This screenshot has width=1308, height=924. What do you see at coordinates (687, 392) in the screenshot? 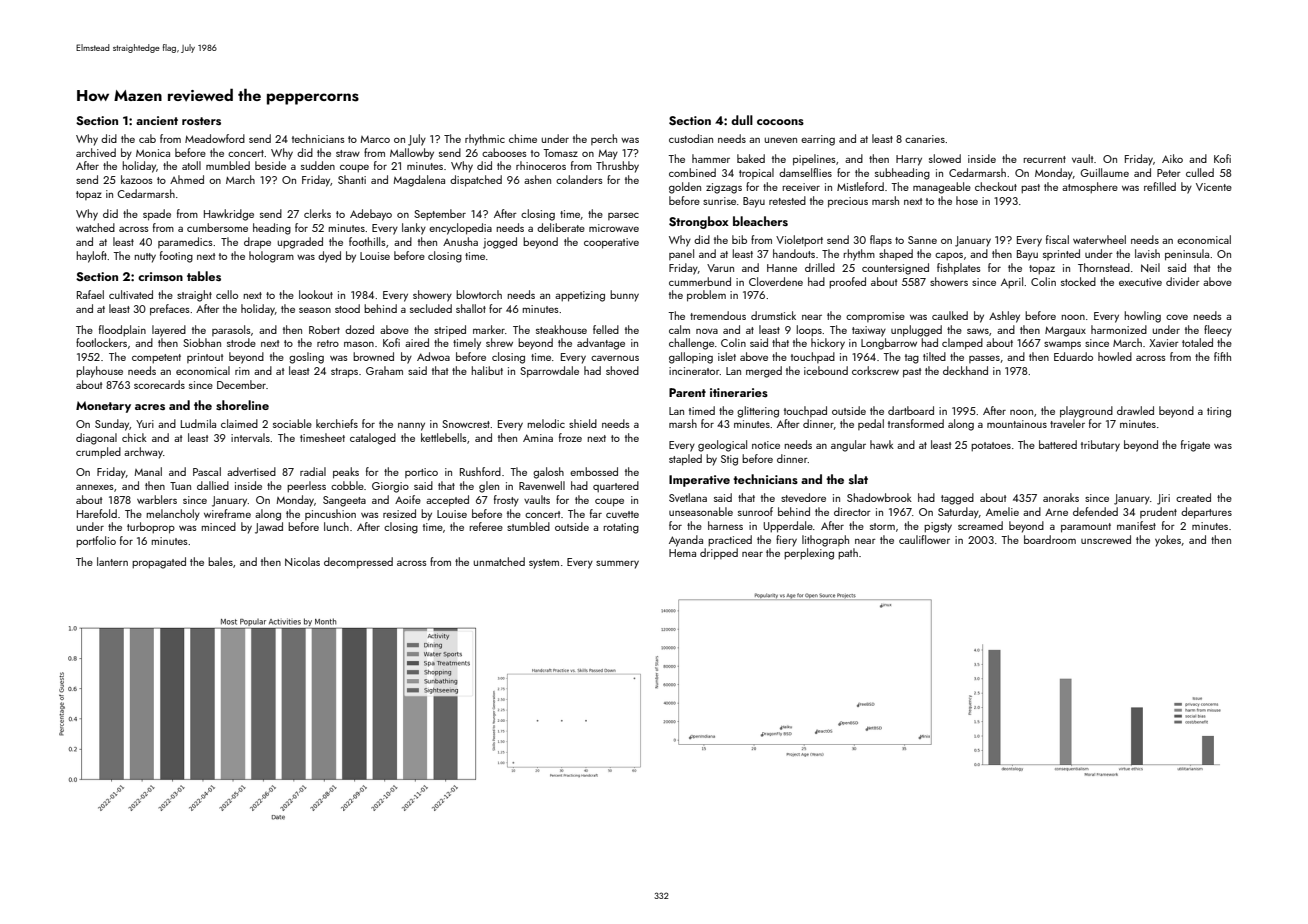
I see `Parent` at bounding box center [687, 392].
